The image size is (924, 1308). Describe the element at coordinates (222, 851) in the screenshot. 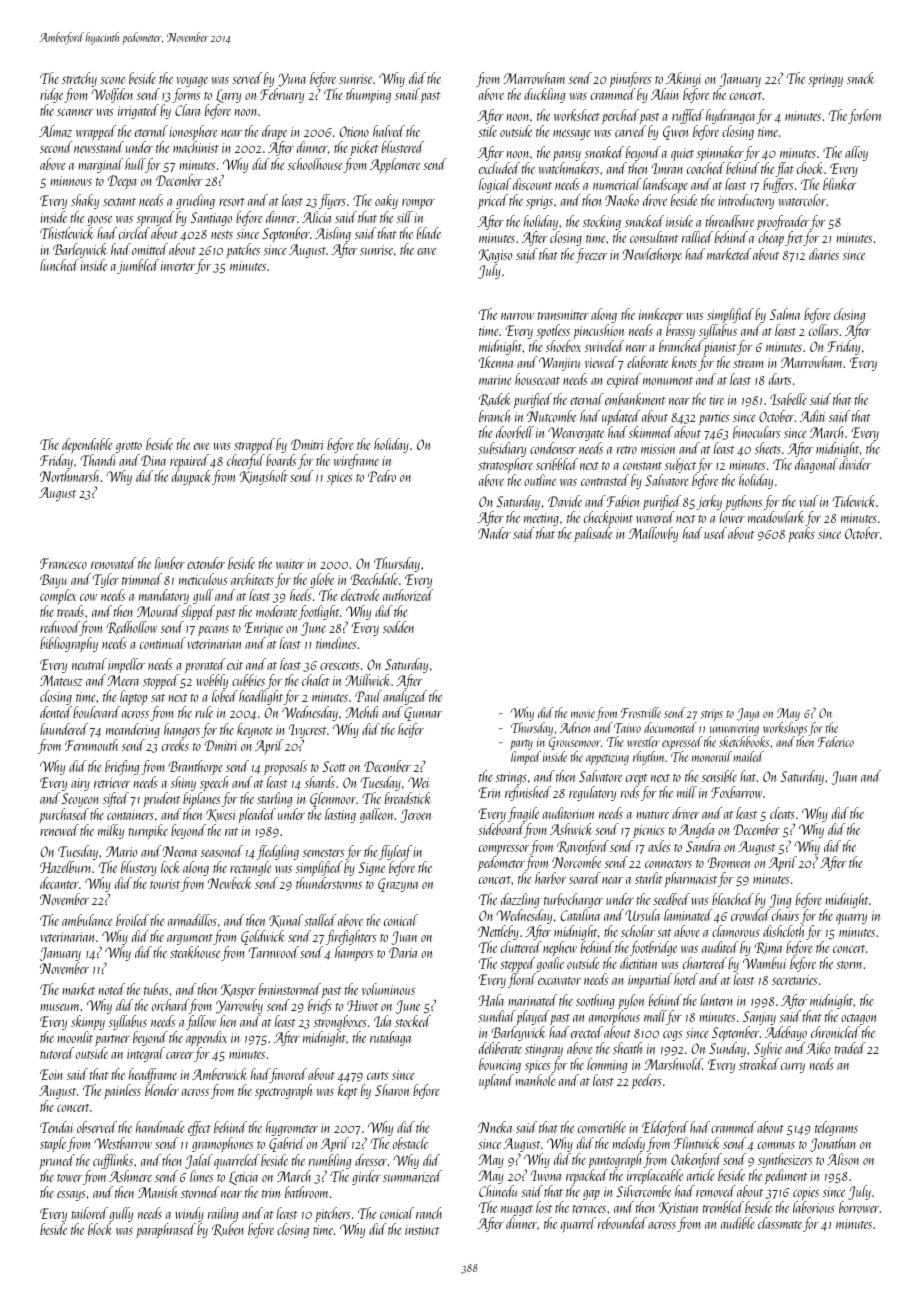

I see `seasoned` at that location.
